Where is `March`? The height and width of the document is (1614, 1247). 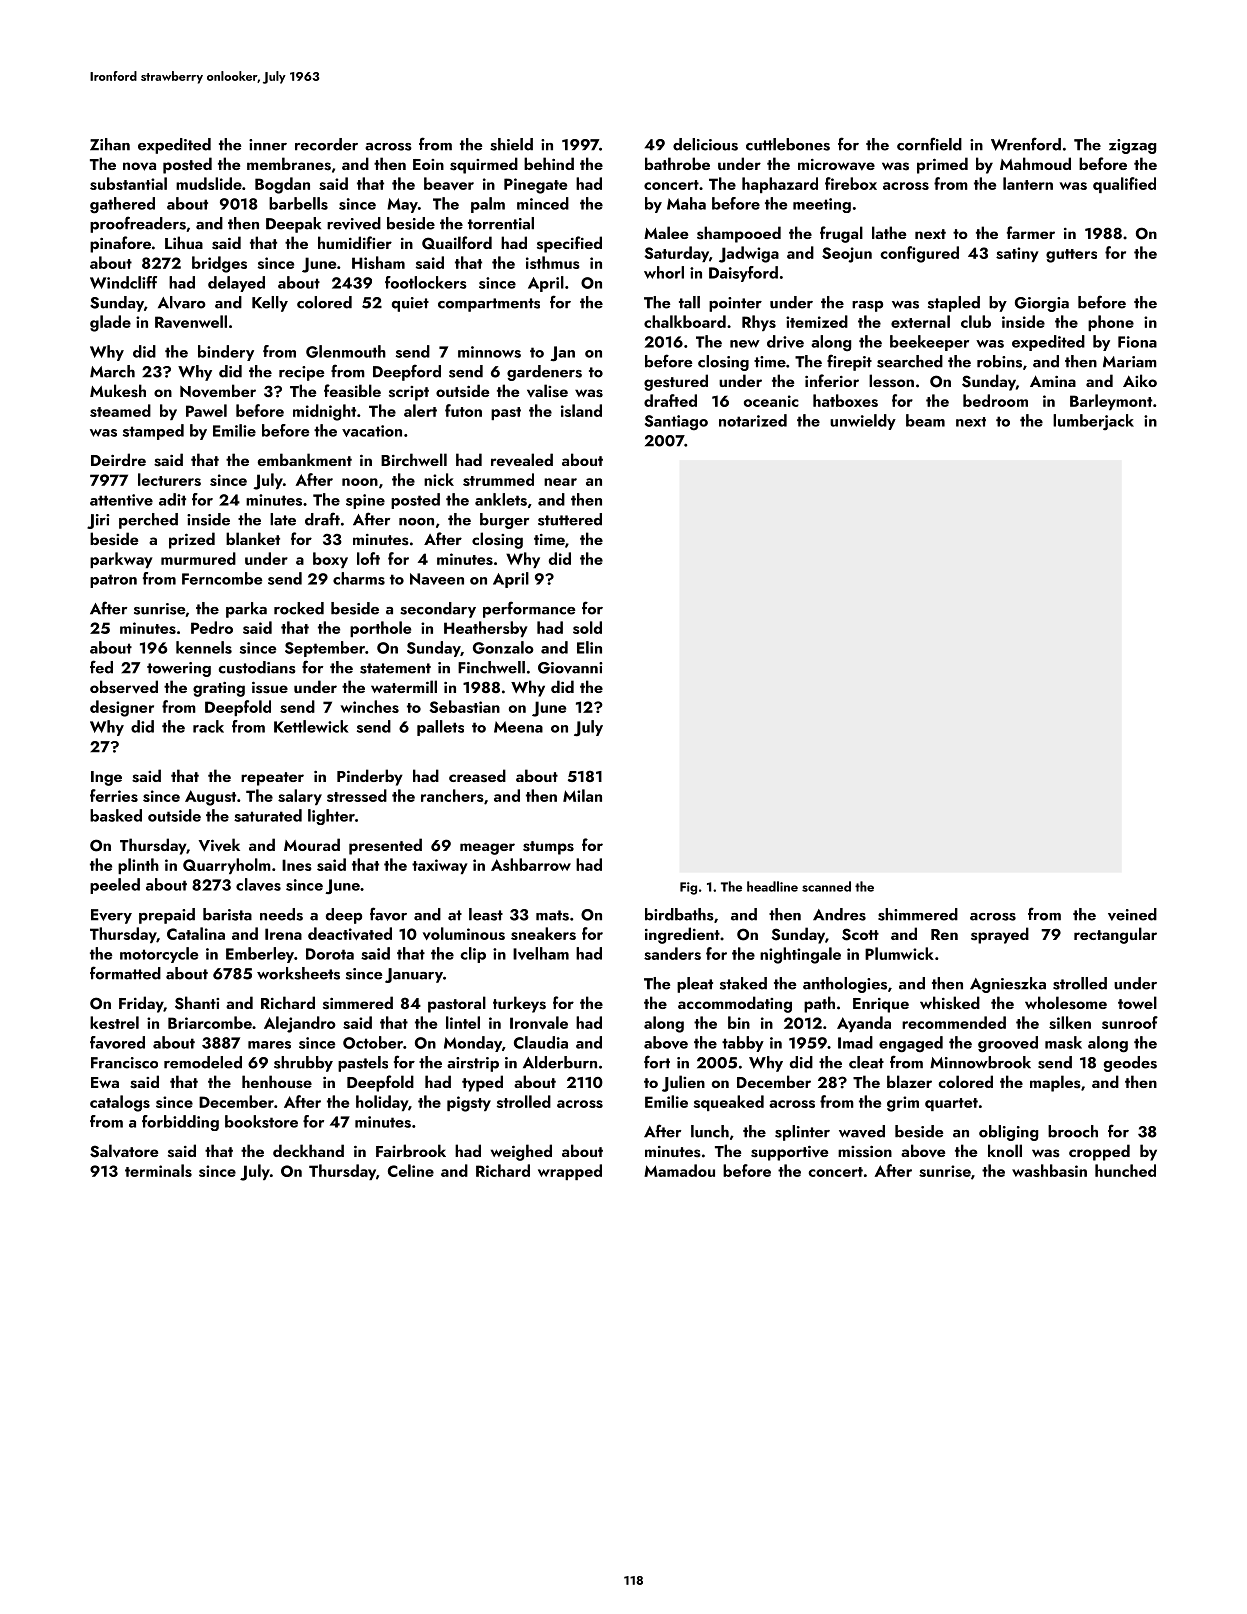 March is located at coordinates (112, 371).
